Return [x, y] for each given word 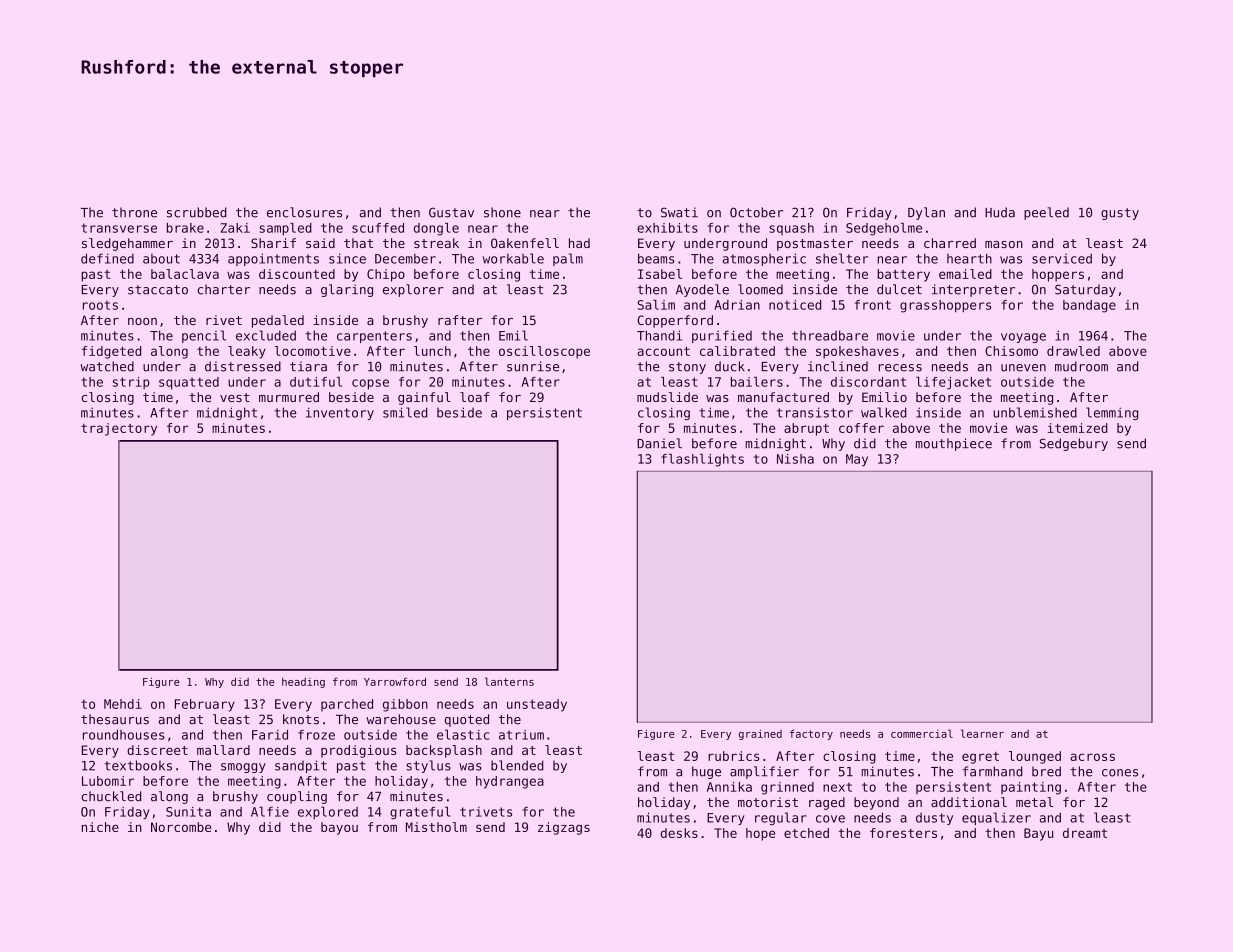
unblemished [1035, 412]
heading [303, 683]
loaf [474, 397]
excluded [266, 335]
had [579, 243]
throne [134, 212]
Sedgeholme [884, 229]
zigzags [564, 828]
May [857, 460]
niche [100, 827]
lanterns [509, 681]
